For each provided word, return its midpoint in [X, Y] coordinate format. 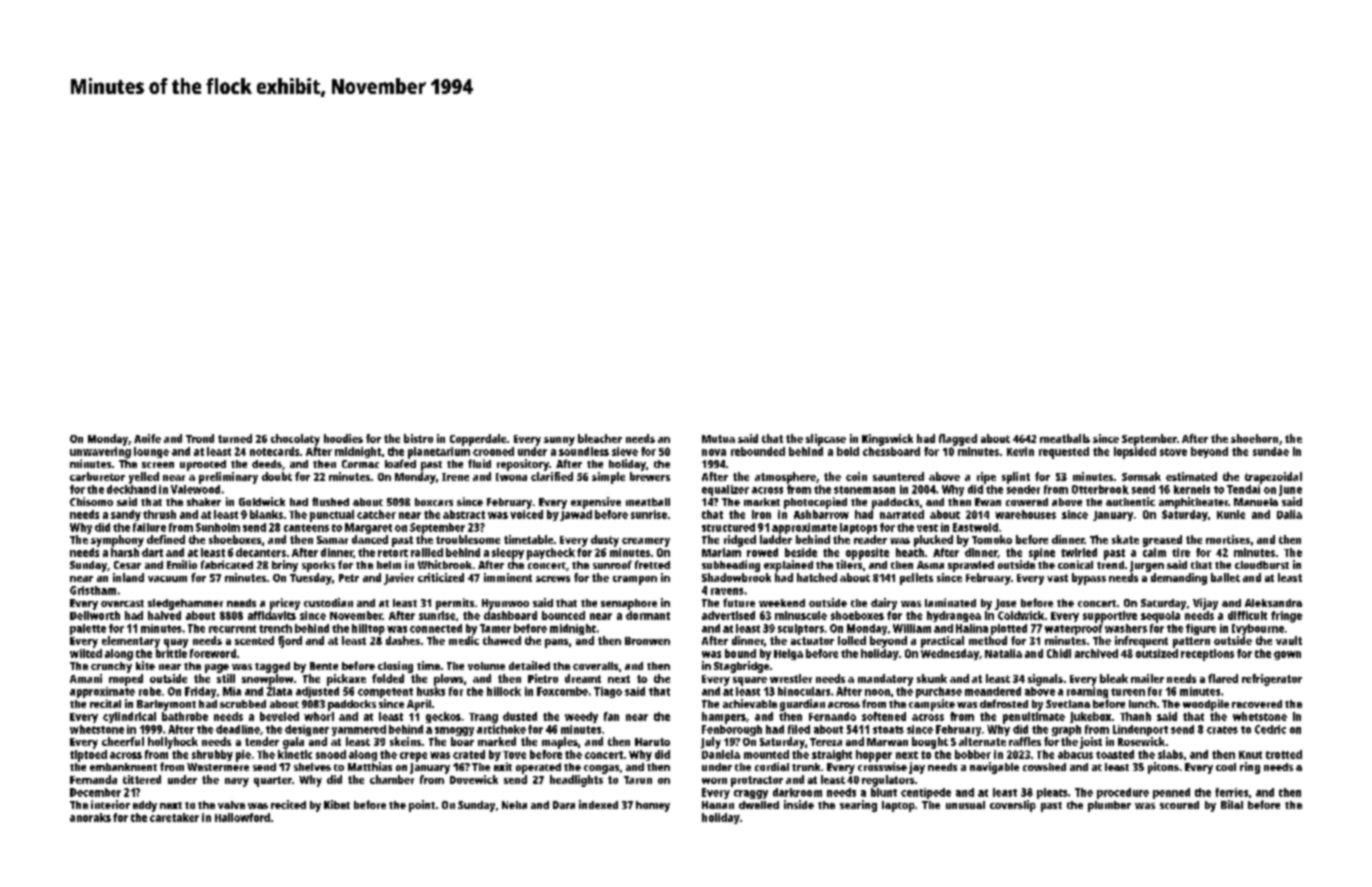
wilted [86, 653]
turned [235, 438]
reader [870, 539]
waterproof [1074, 629]
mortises [1228, 539]
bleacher [600, 438]
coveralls [595, 666]
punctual [332, 516]
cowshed [1044, 767]
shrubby [212, 755]
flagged [958, 440]
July [711, 743]
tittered [142, 779]
